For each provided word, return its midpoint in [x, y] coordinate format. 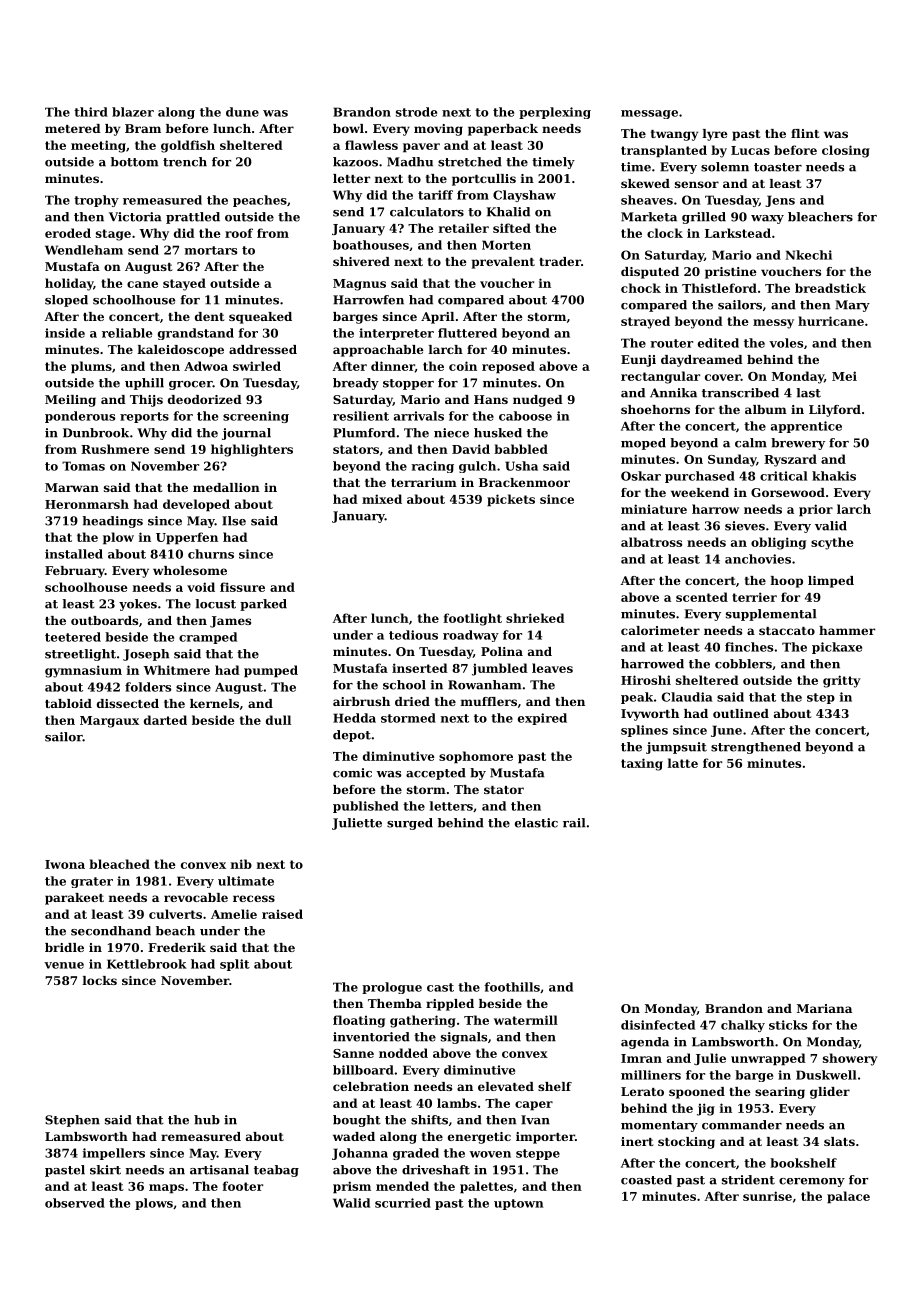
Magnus [359, 285]
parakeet [74, 899]
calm [751, 443]
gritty [842, 681]
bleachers [820, 217]
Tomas [83, 466]
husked [498, 433]
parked [263, 605]
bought [357, 1121]
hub [207, 1120]
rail [574, 823]
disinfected [658, 1025]
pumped [271, 671]
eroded [68, 233]
